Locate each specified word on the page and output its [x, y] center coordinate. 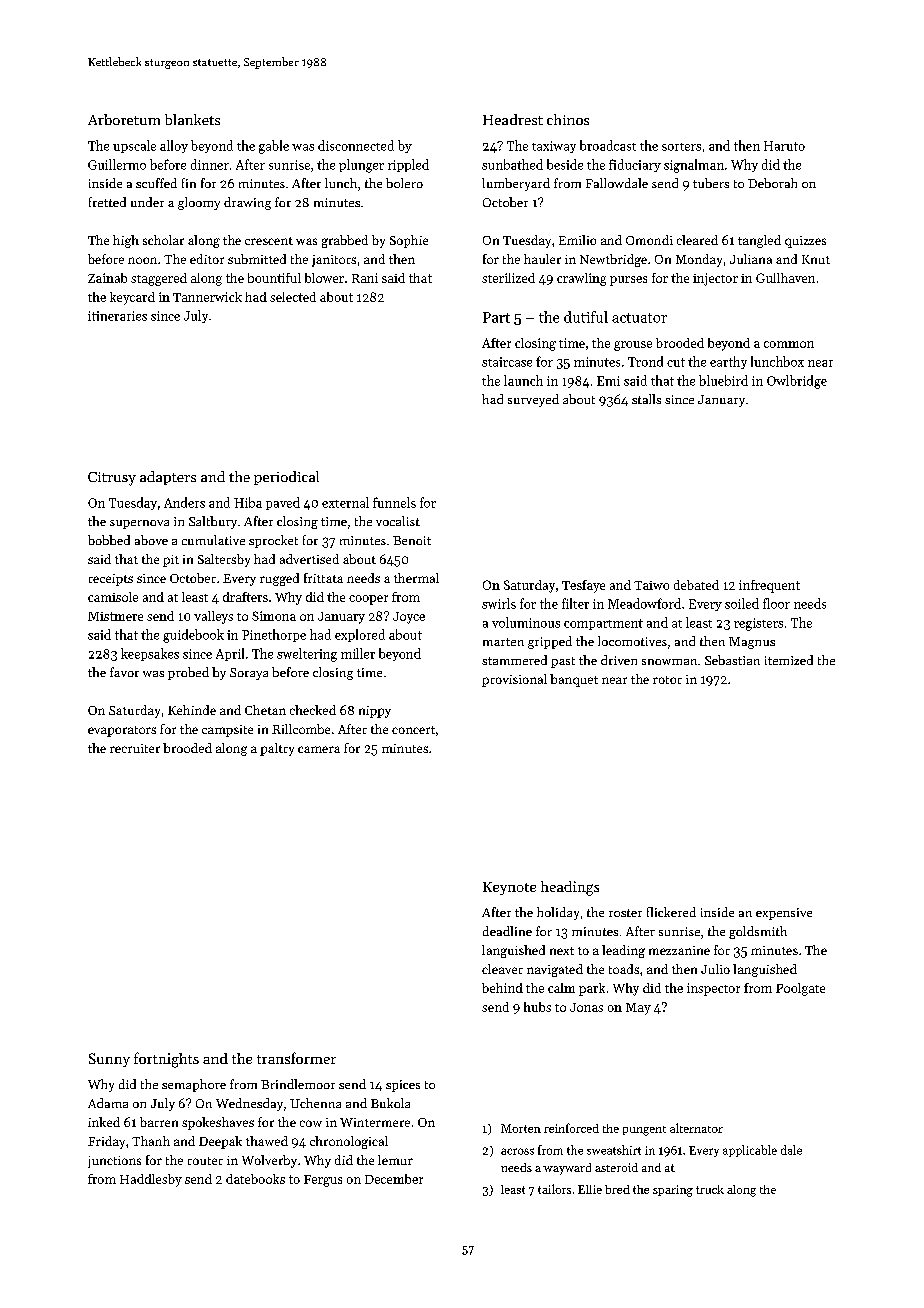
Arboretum [124, 119]
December [394, 1179]
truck [710, 1189]
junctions [114, 1162]
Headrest [513, 119]
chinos [568, 119]
